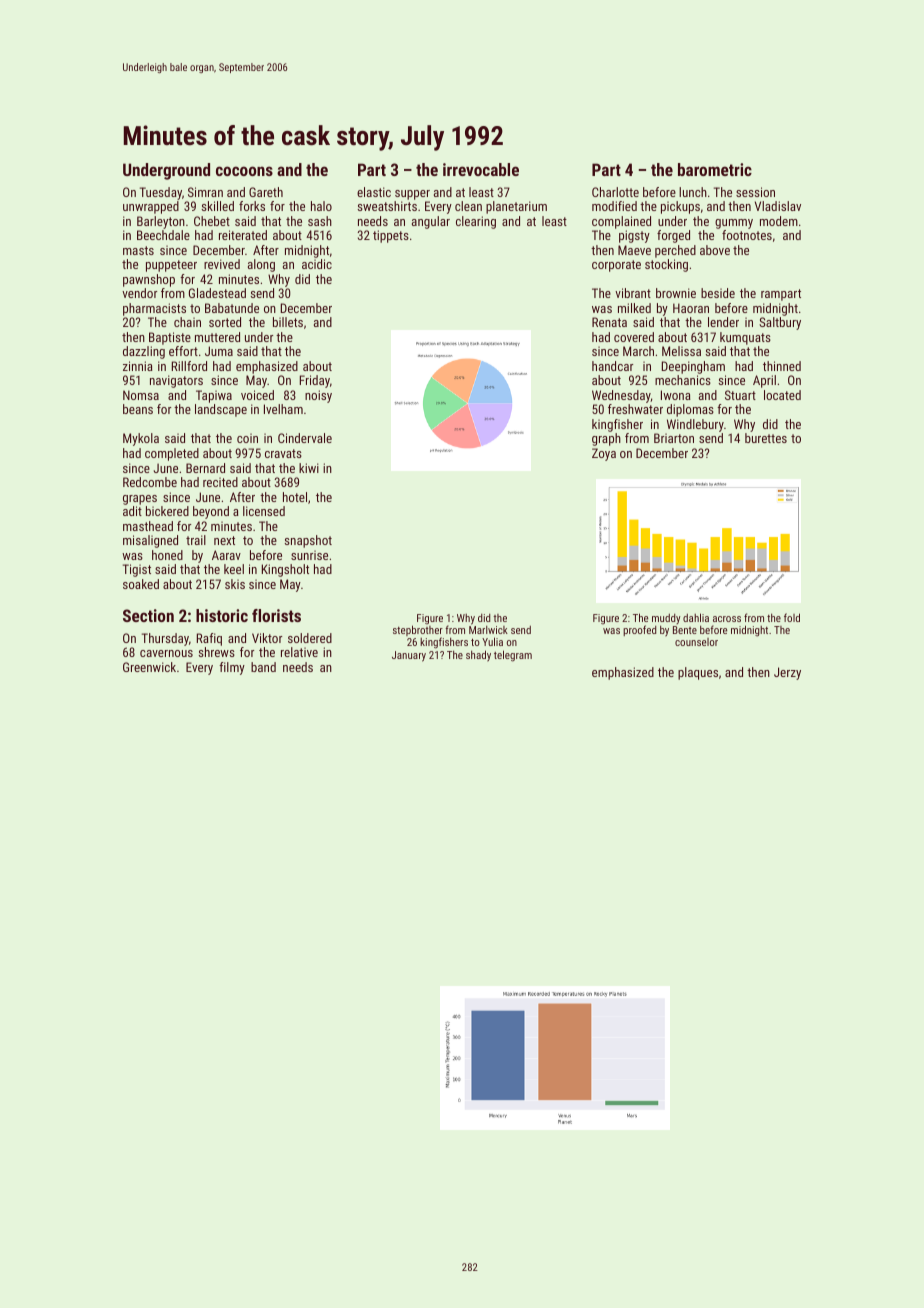  What do you see at coordinates (481, 169) in the screenshot?
I see `irrevocable` at bounding box center [481, 169].
